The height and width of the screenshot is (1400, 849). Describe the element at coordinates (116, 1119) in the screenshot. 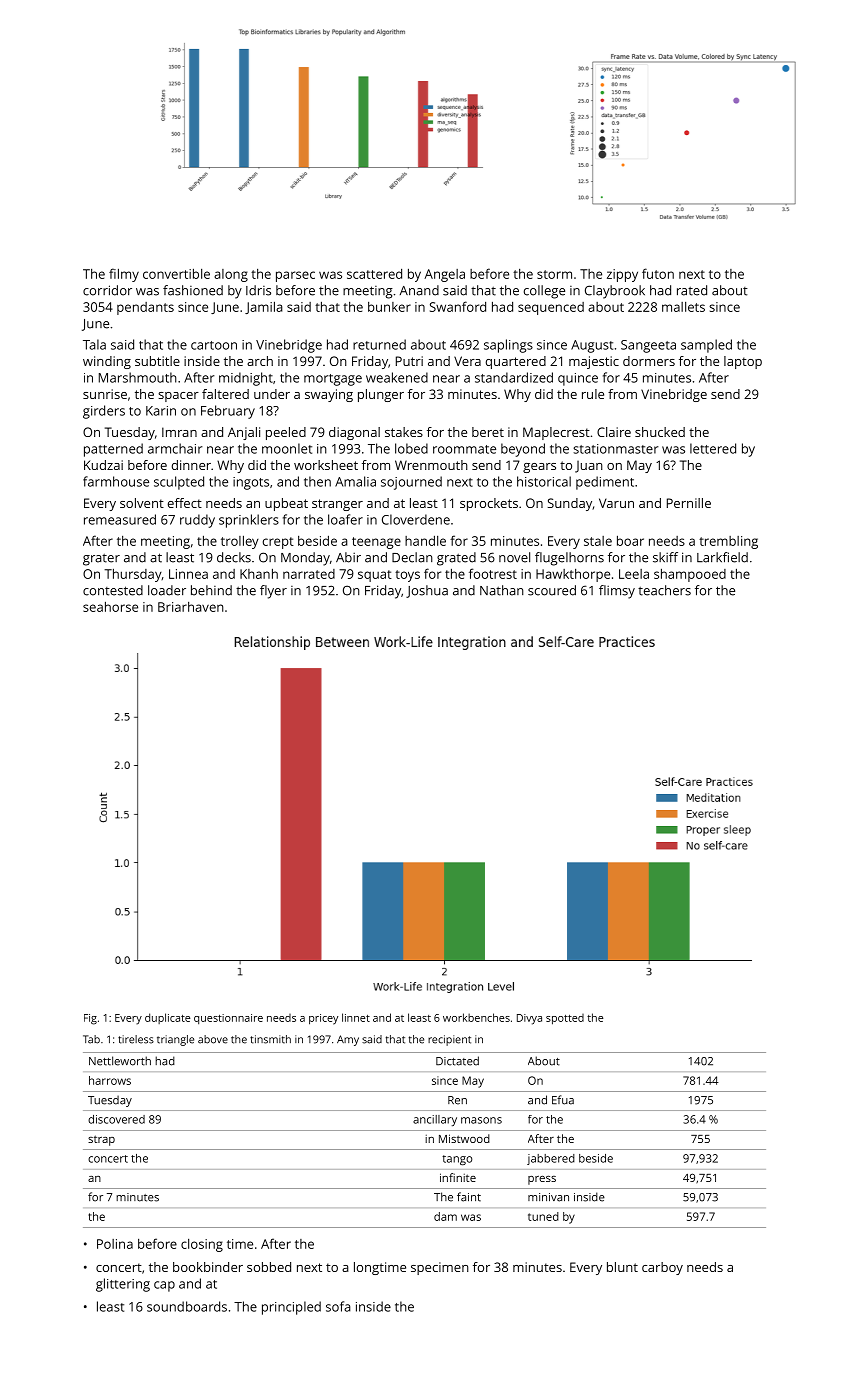

I see `discovered` at that location.
